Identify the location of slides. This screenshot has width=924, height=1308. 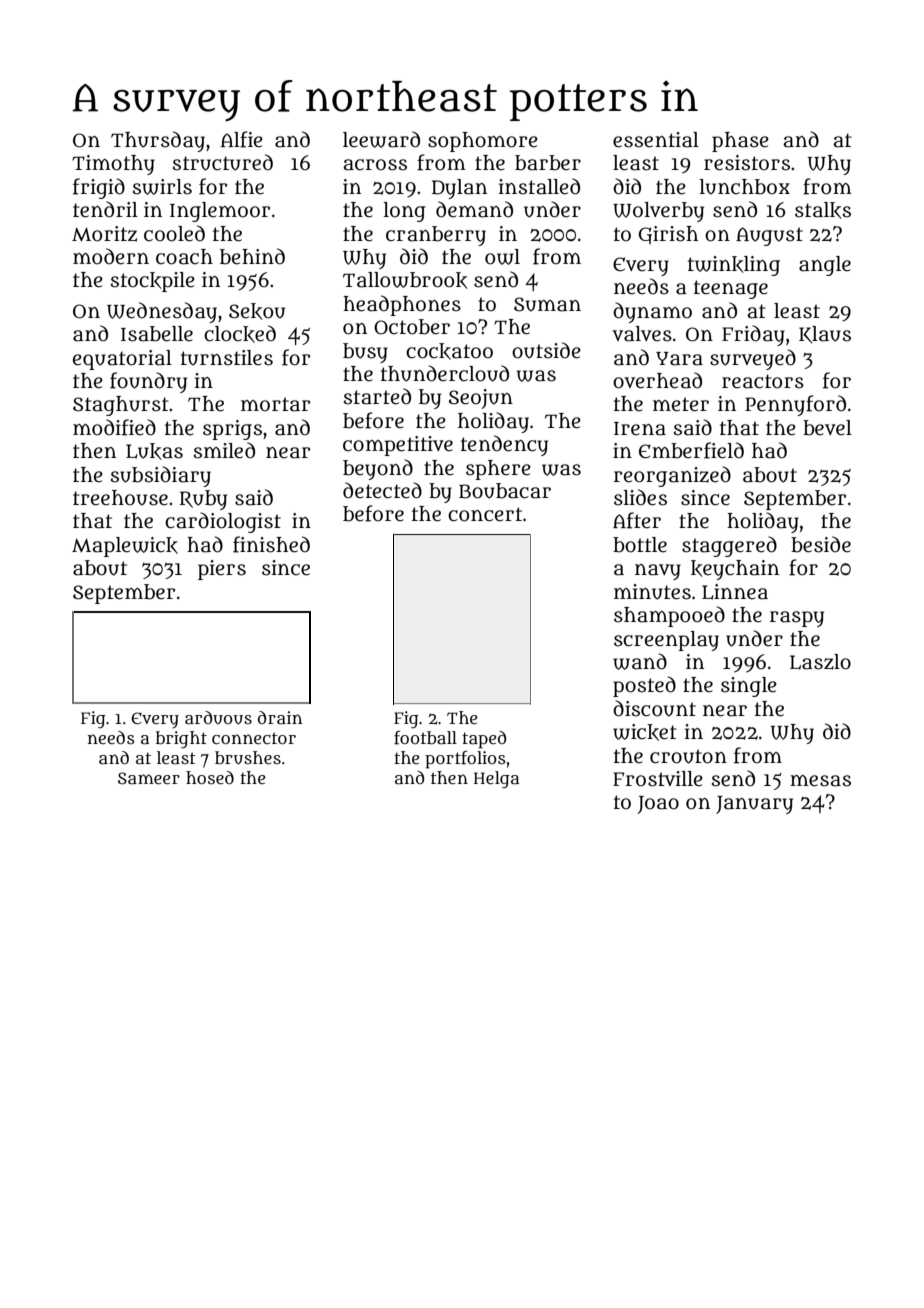
(640, 497).
